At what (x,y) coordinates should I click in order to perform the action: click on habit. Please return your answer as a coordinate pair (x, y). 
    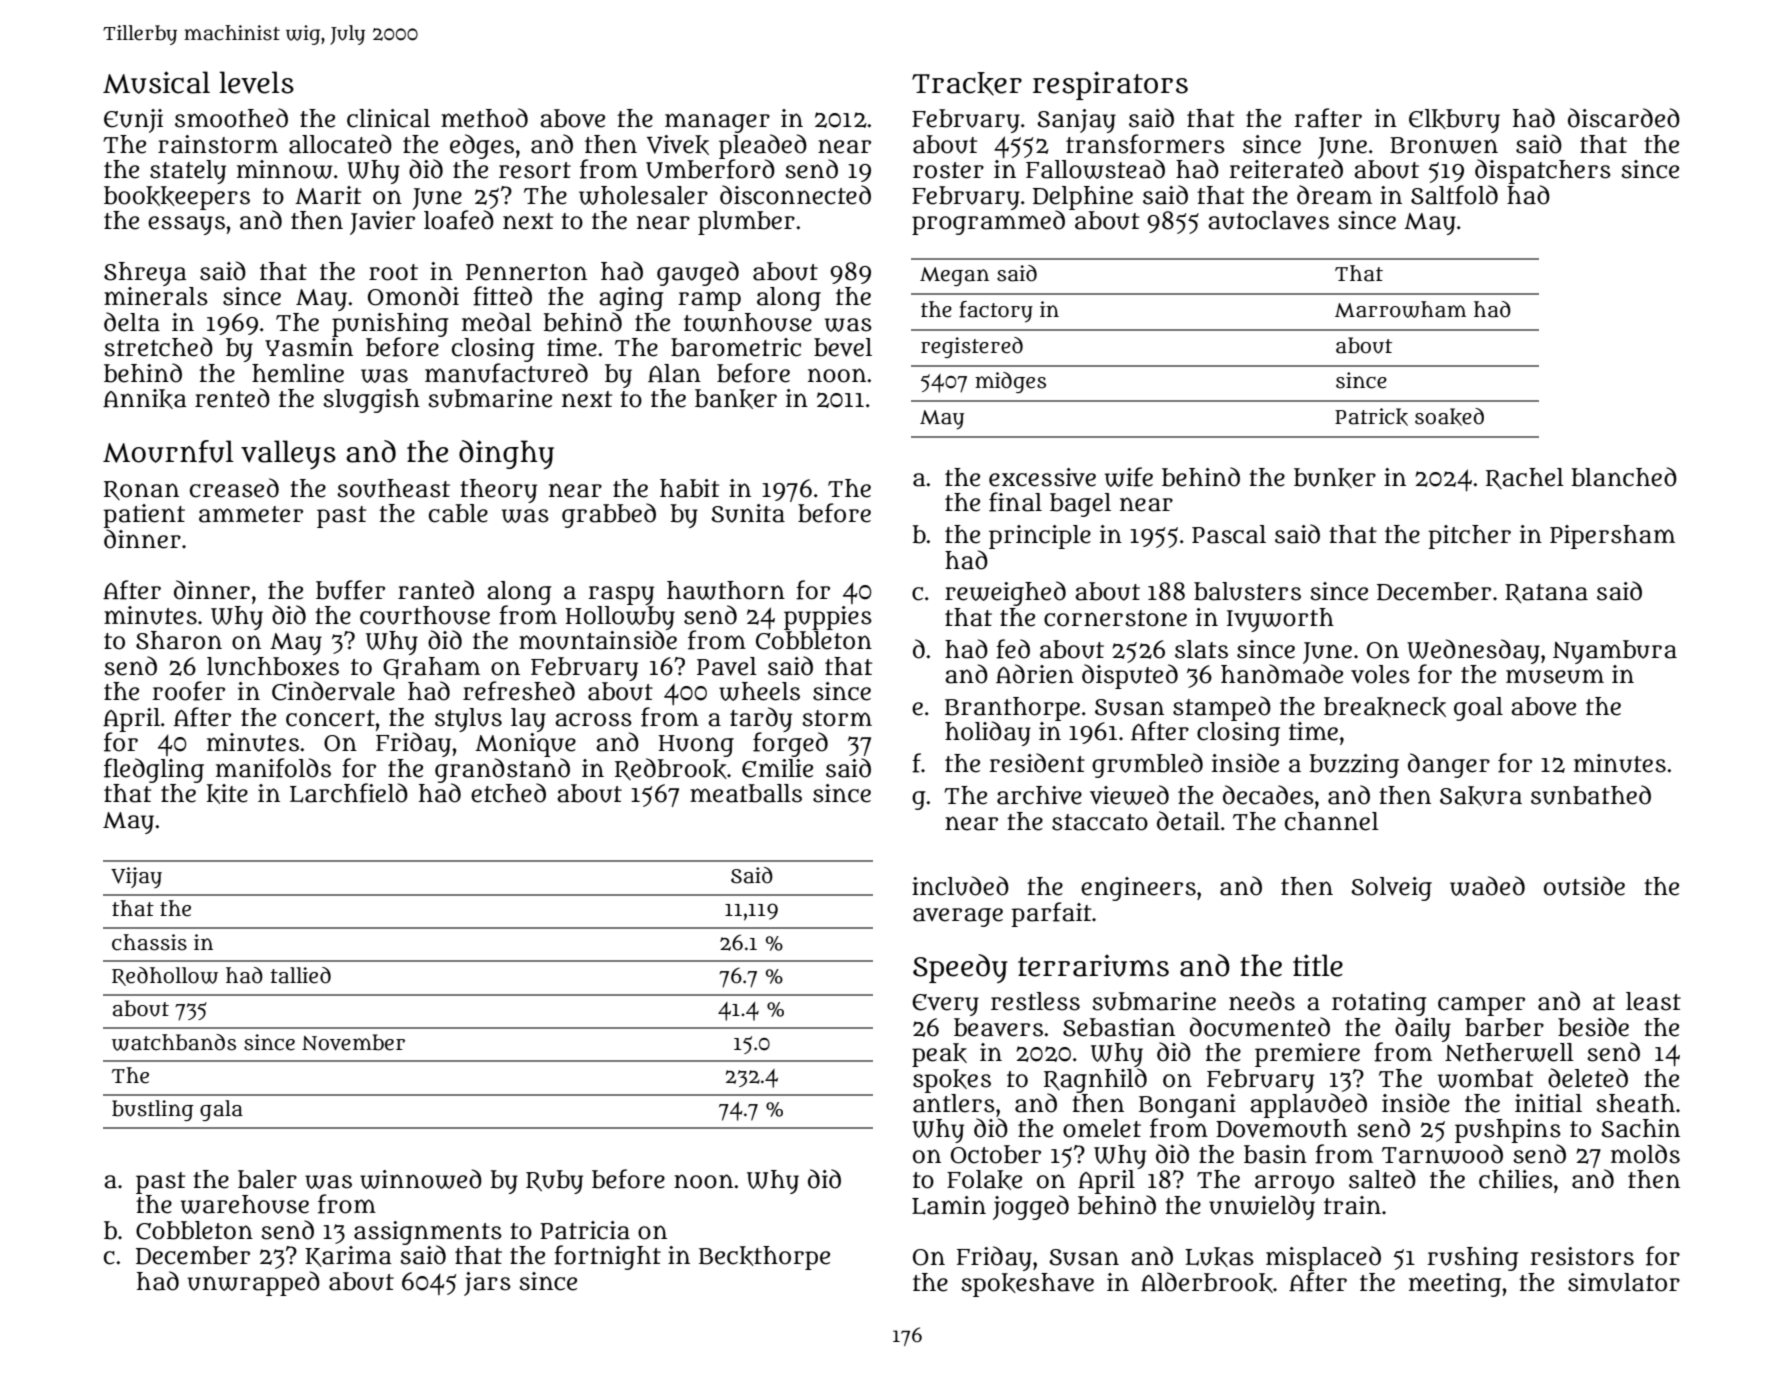
    Looking at the image, I should click on (689, 488).
